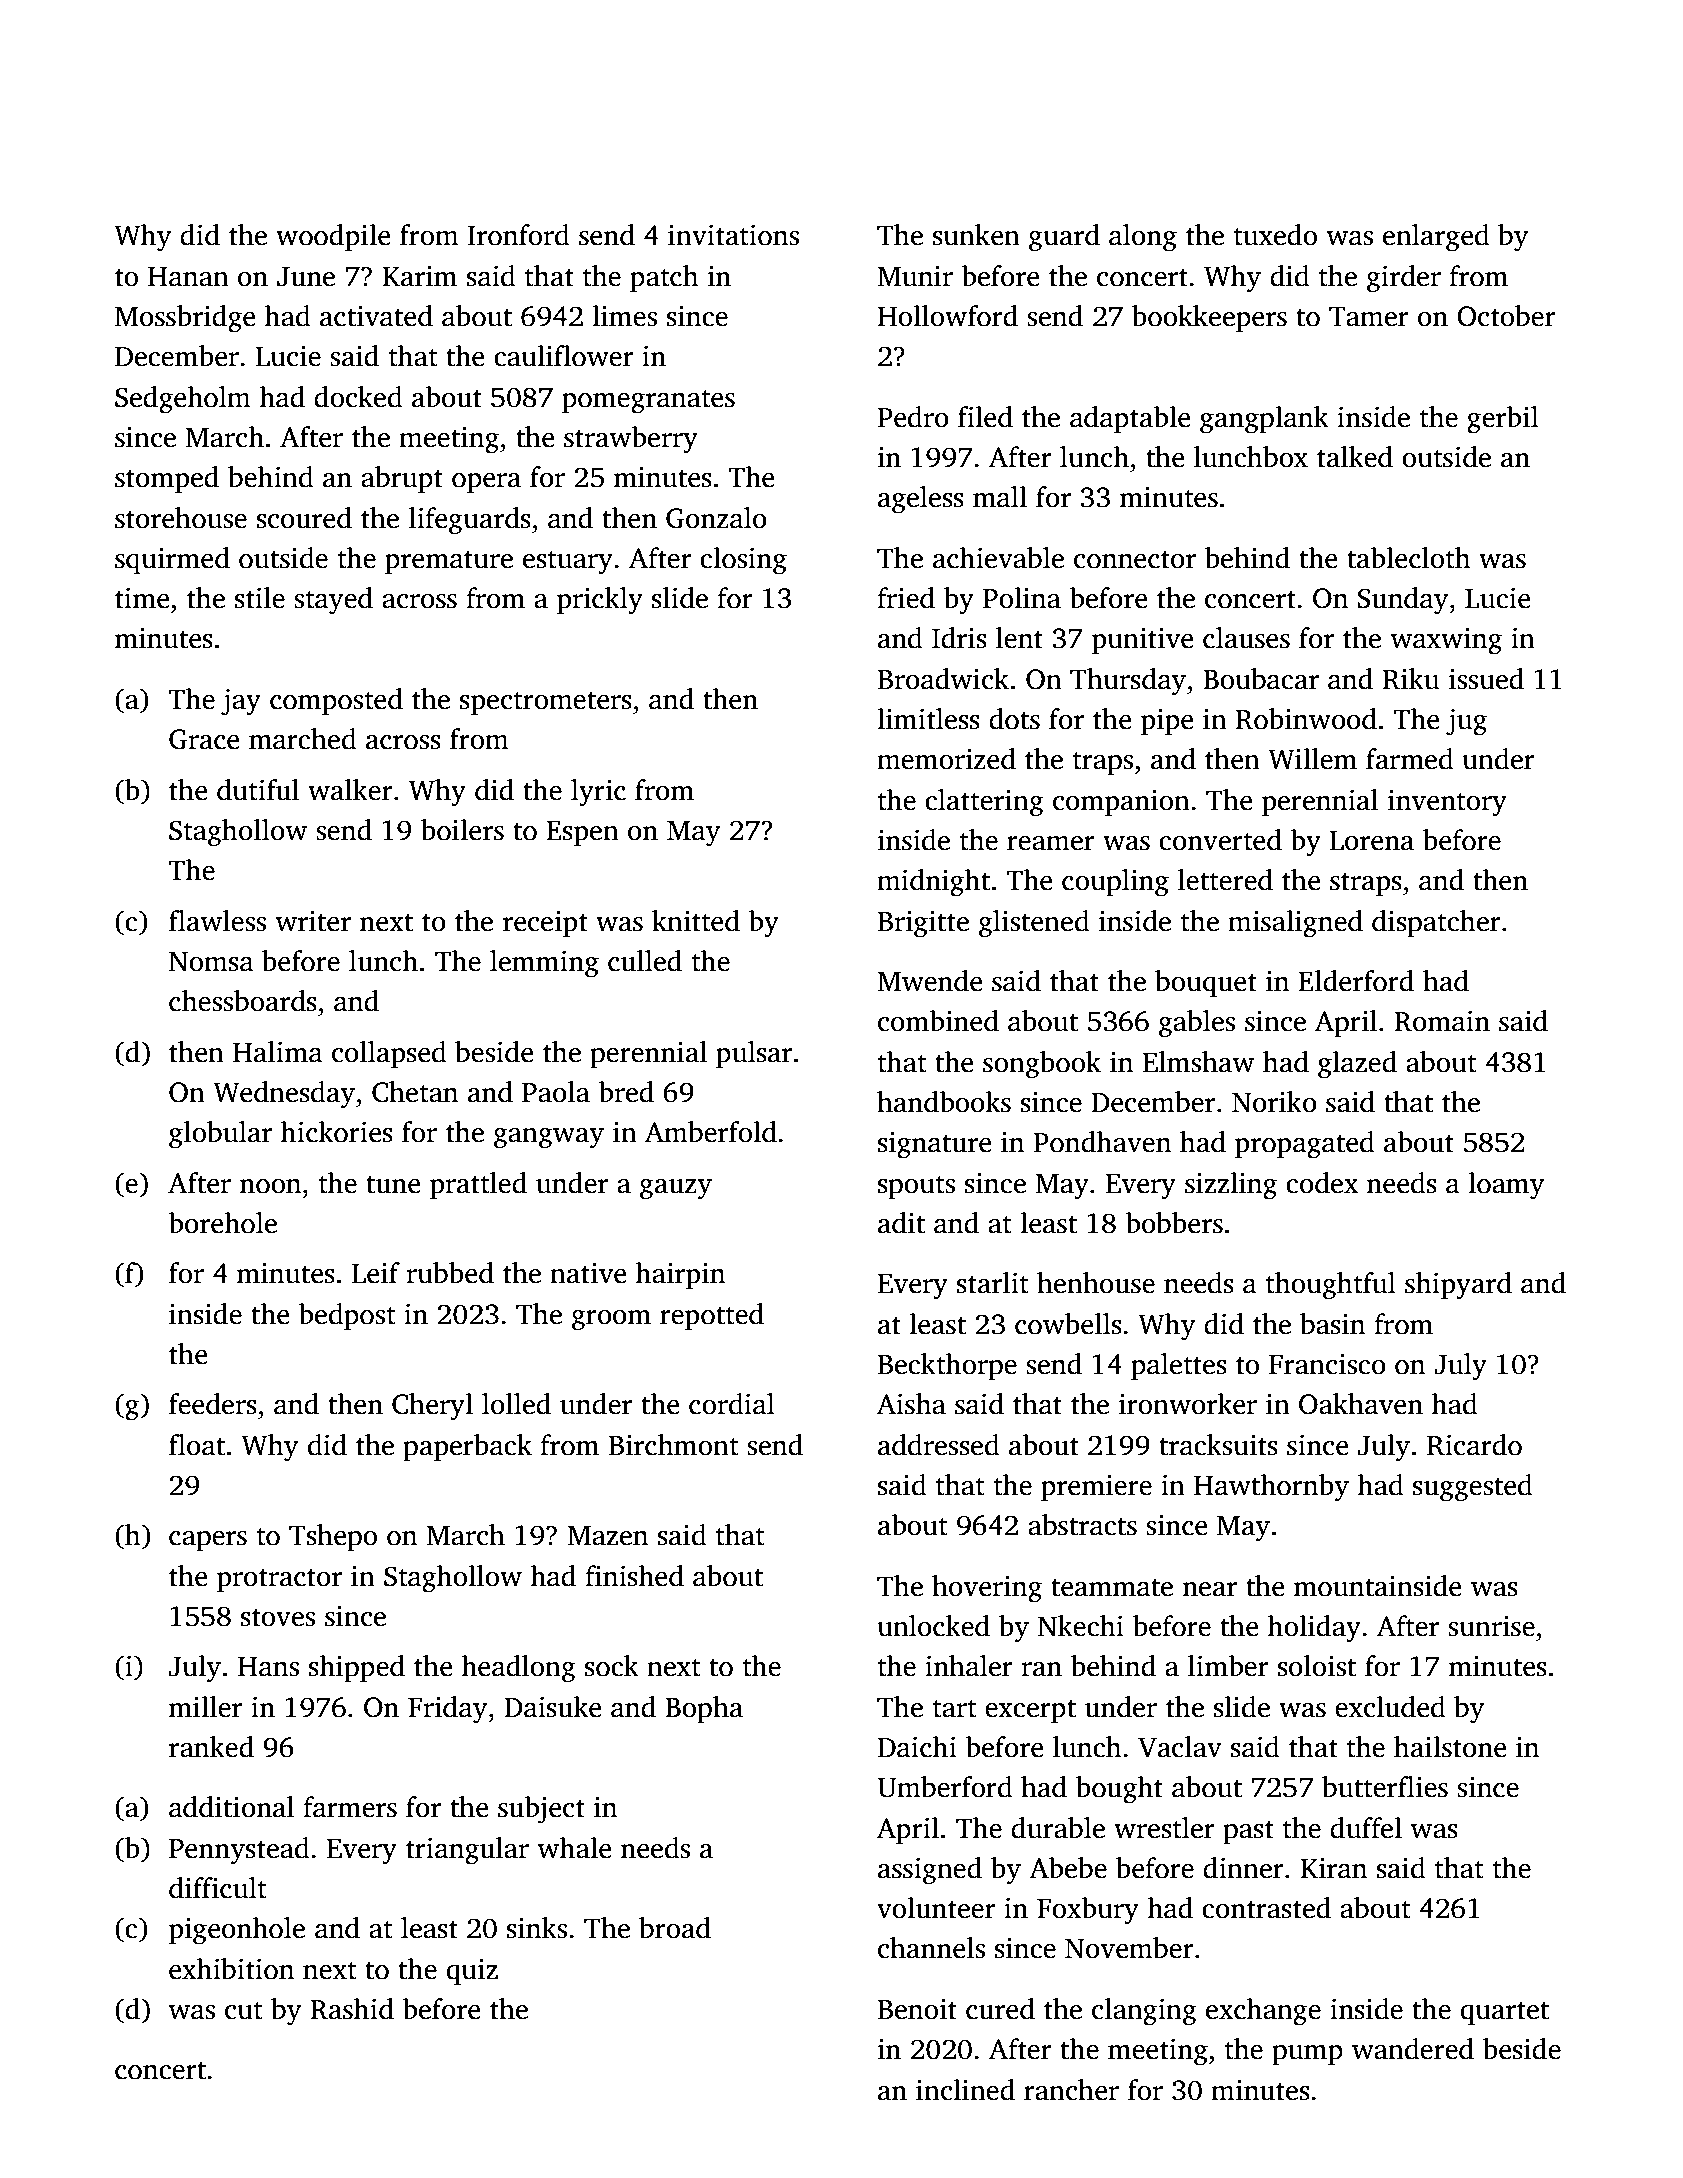  Describe the element at coordinates (333, 237) in the screenshot. I see `woodpile` at that location.
